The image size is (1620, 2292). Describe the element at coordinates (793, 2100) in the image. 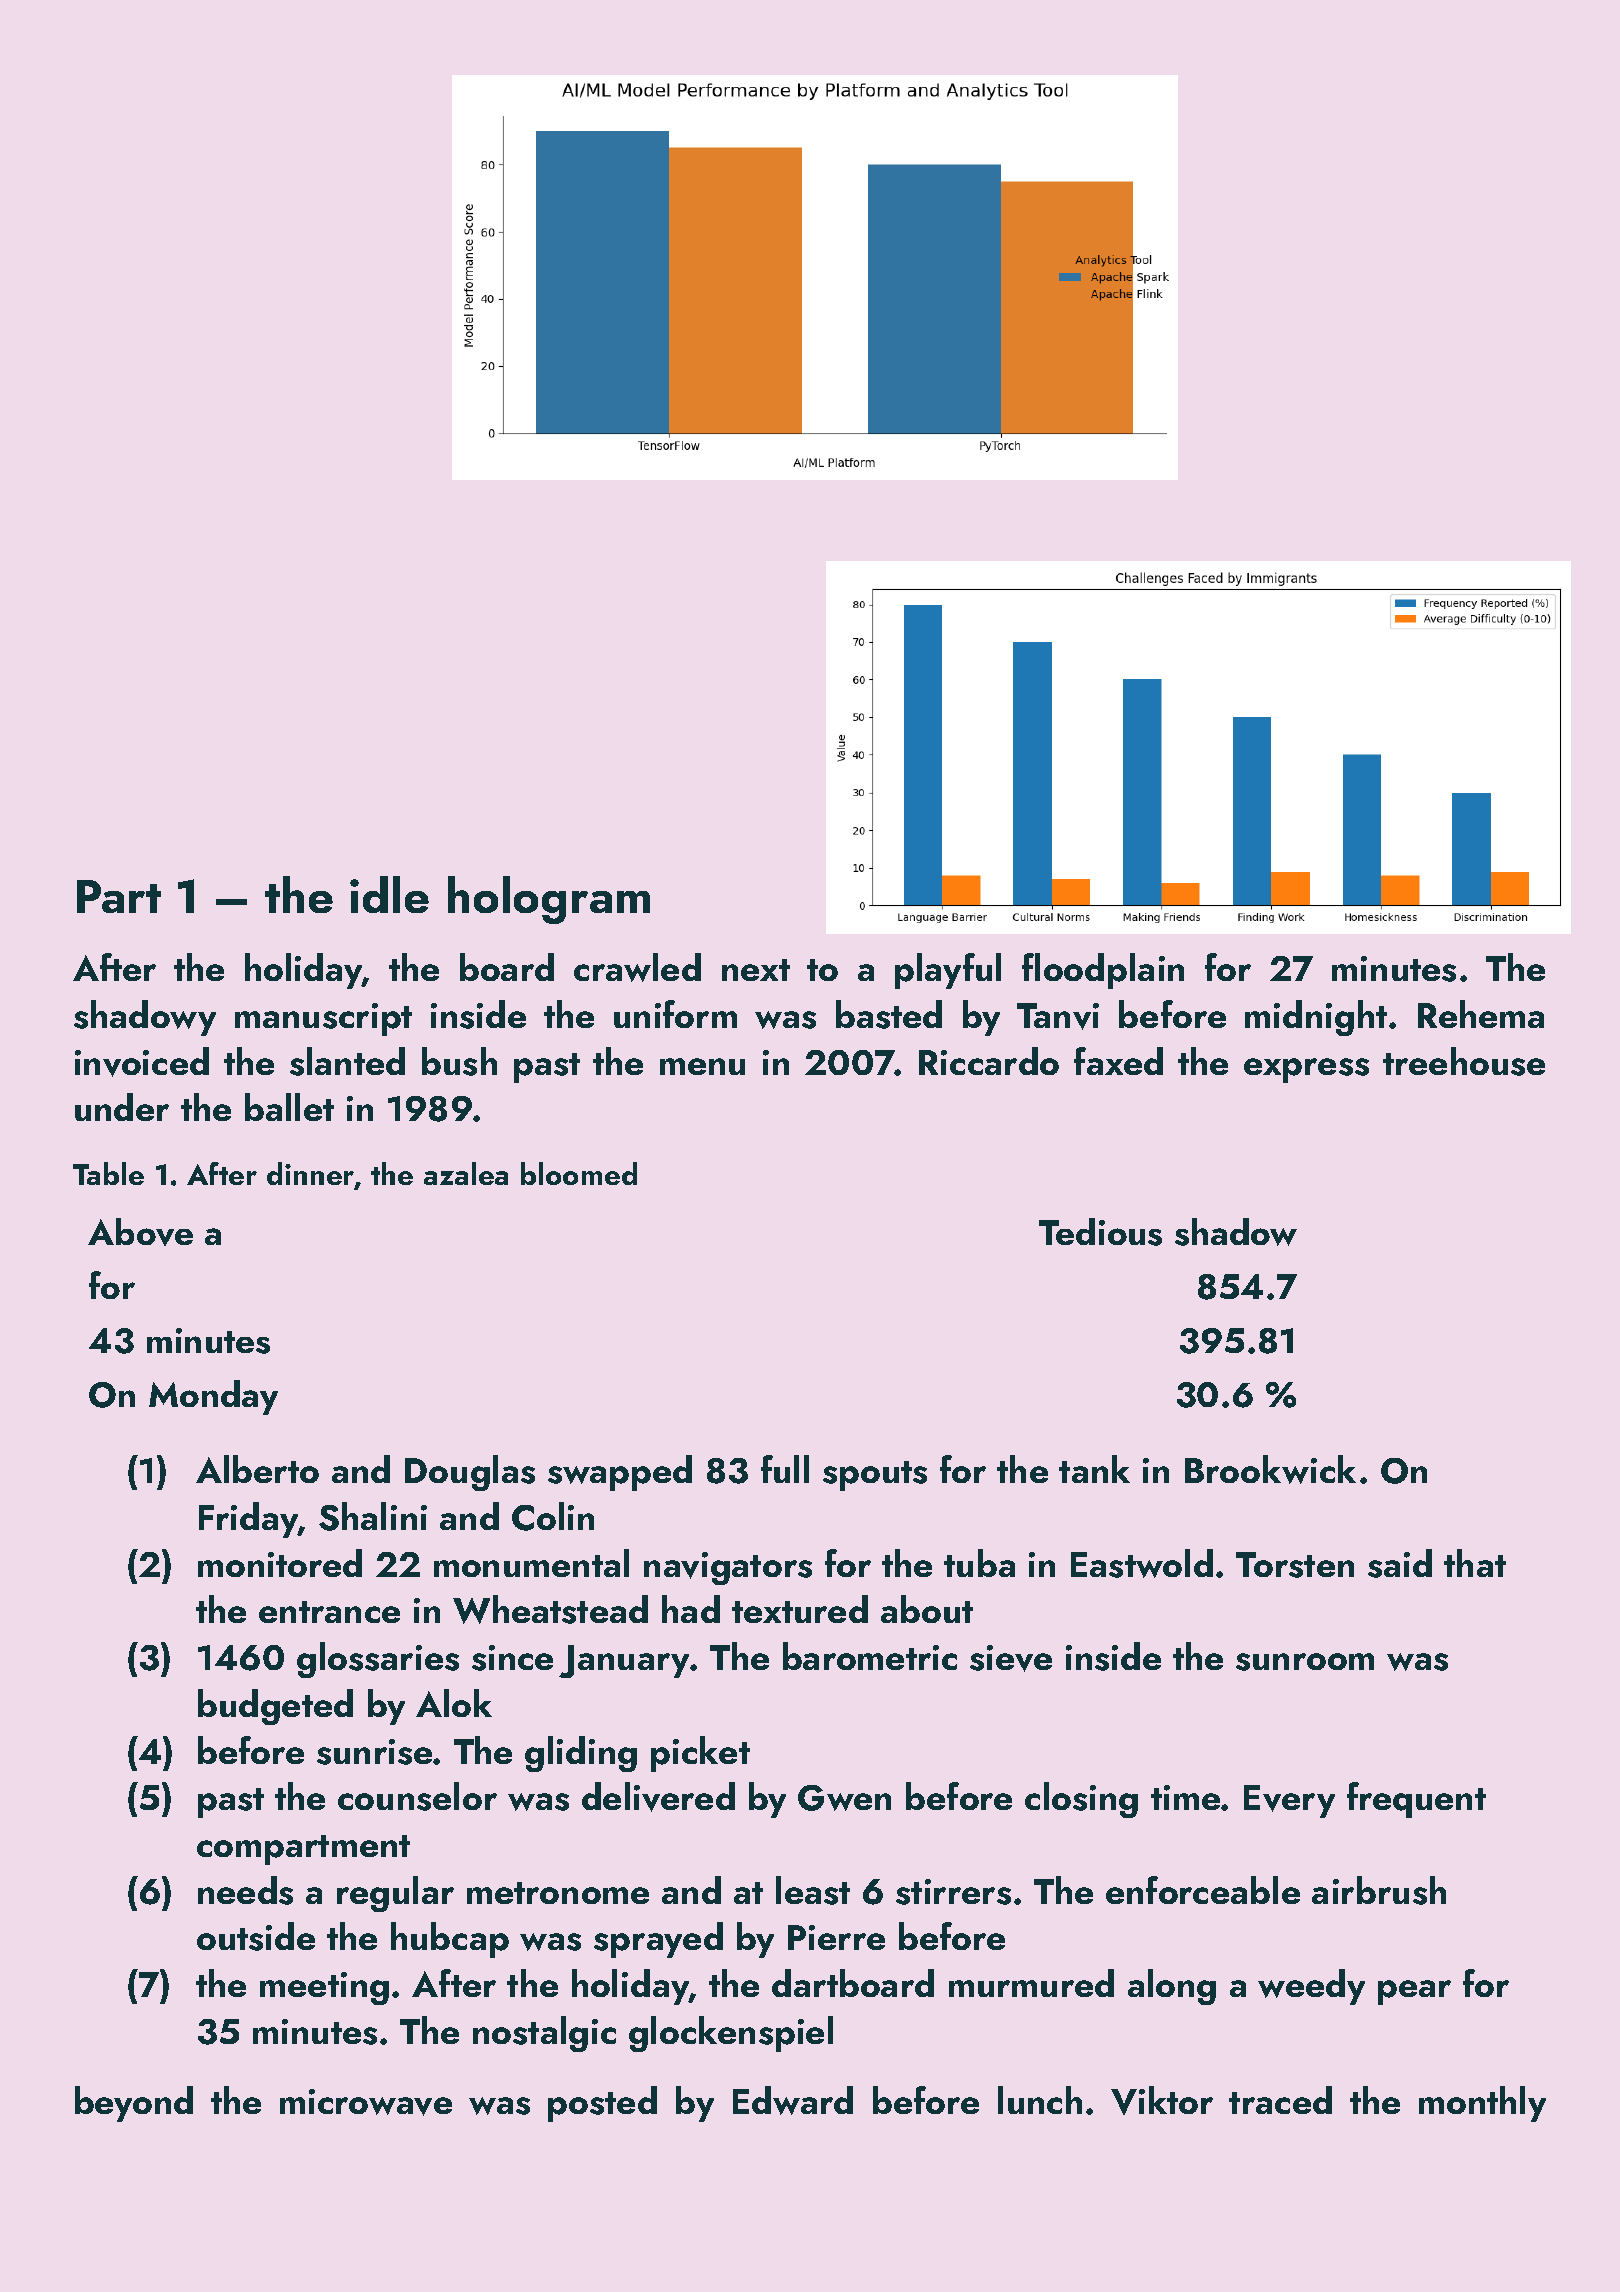

I see `Edward` at that location.
